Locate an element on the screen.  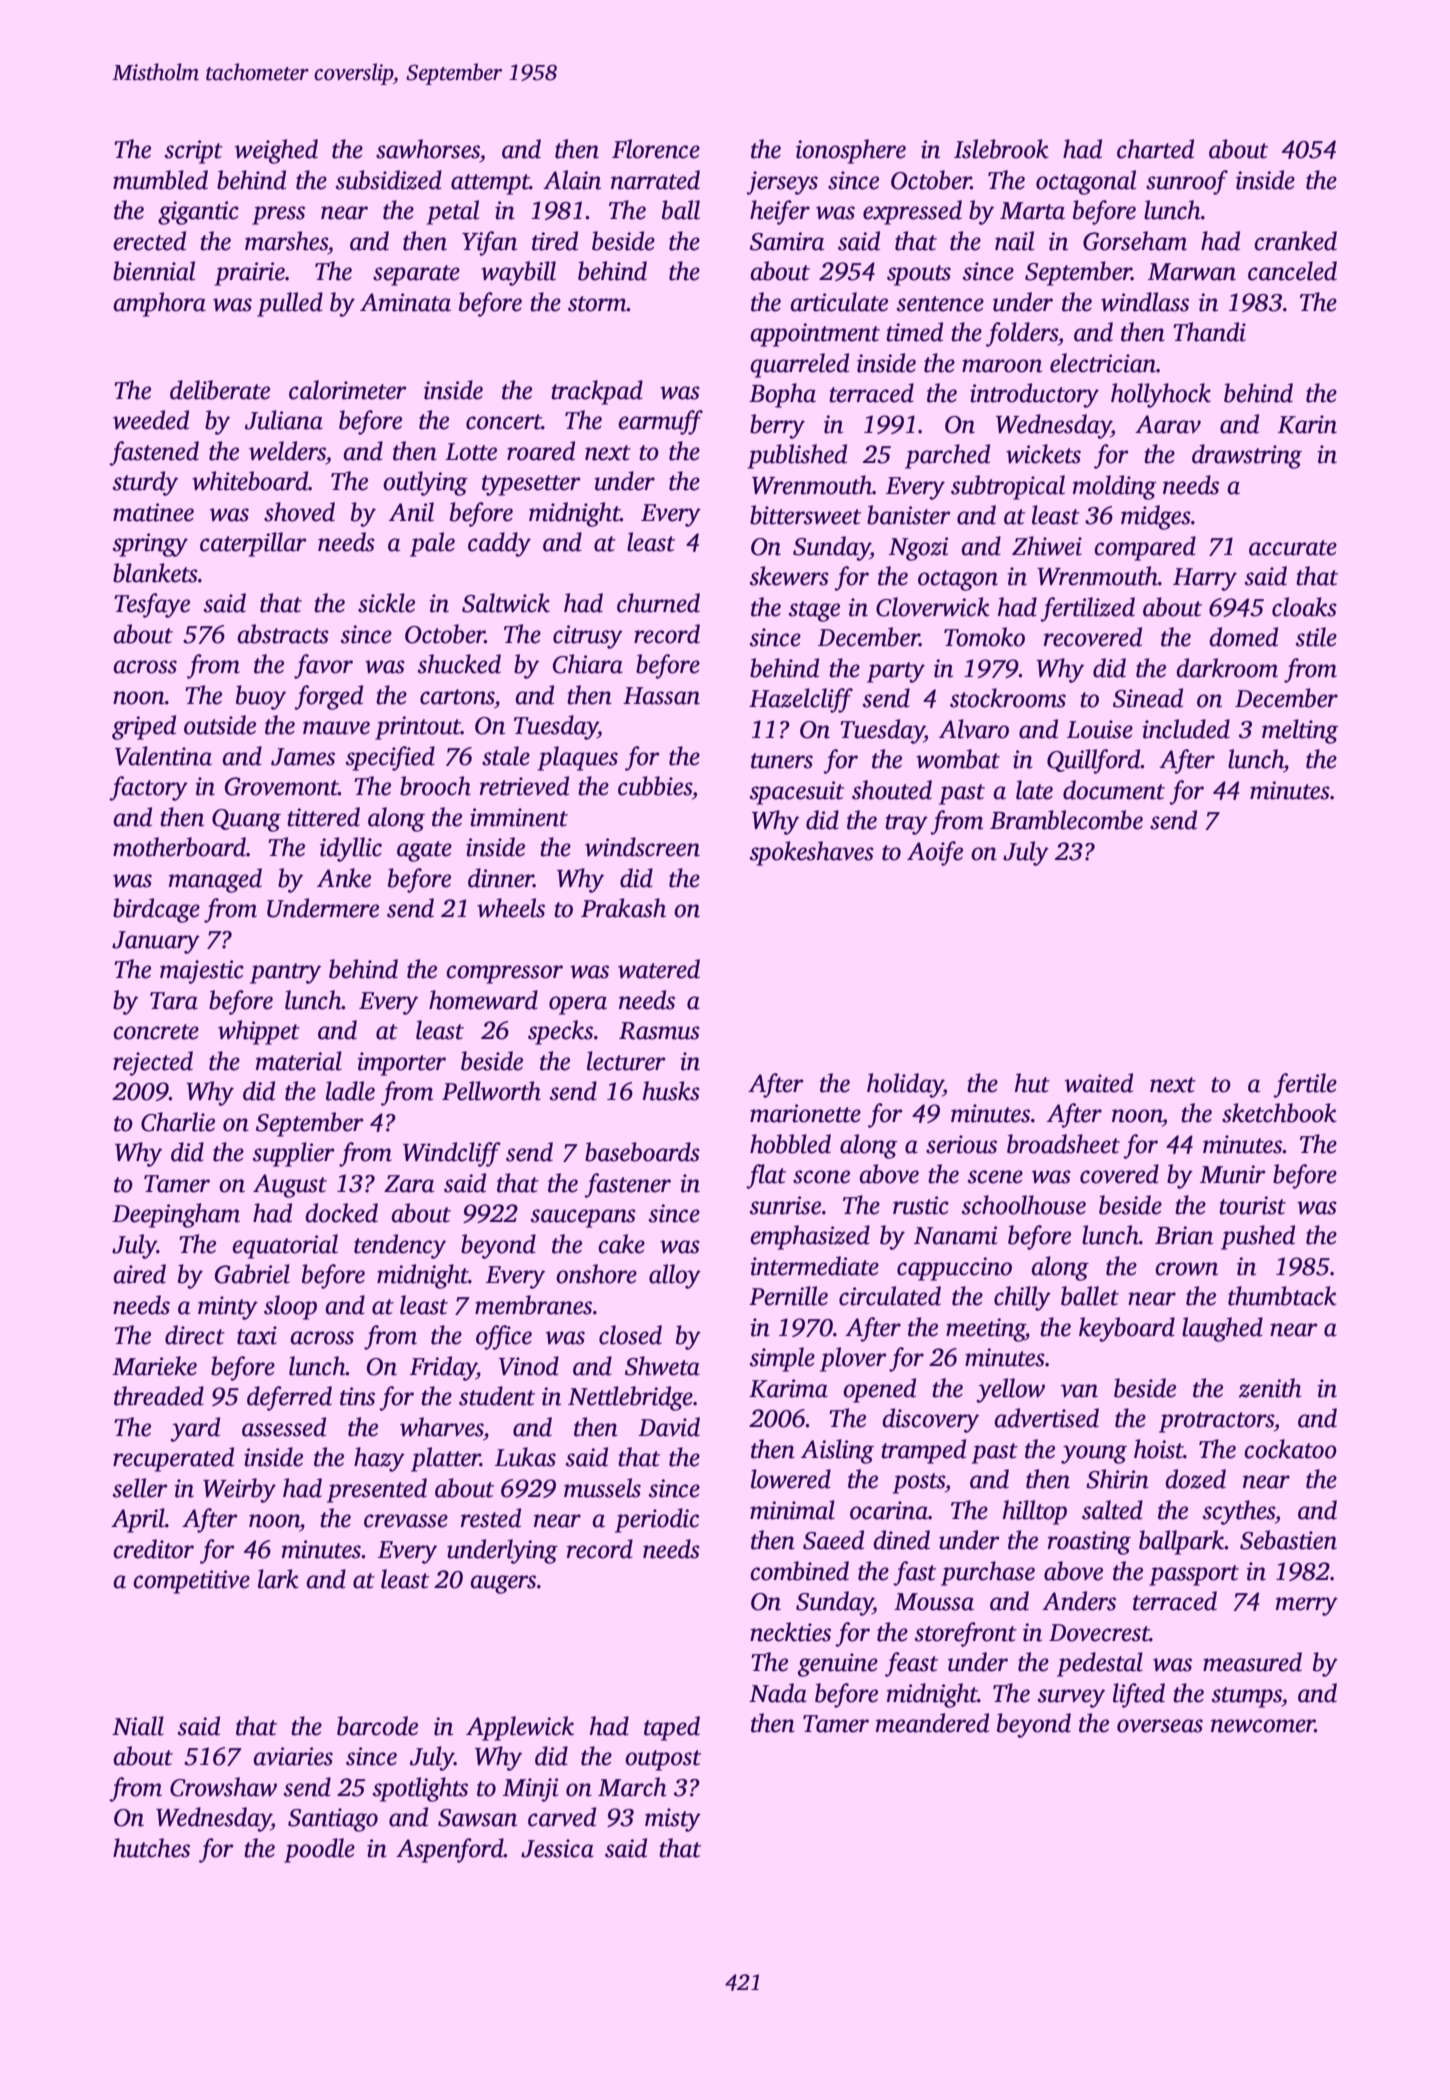
melting is located at coordinates (1300, 731).
